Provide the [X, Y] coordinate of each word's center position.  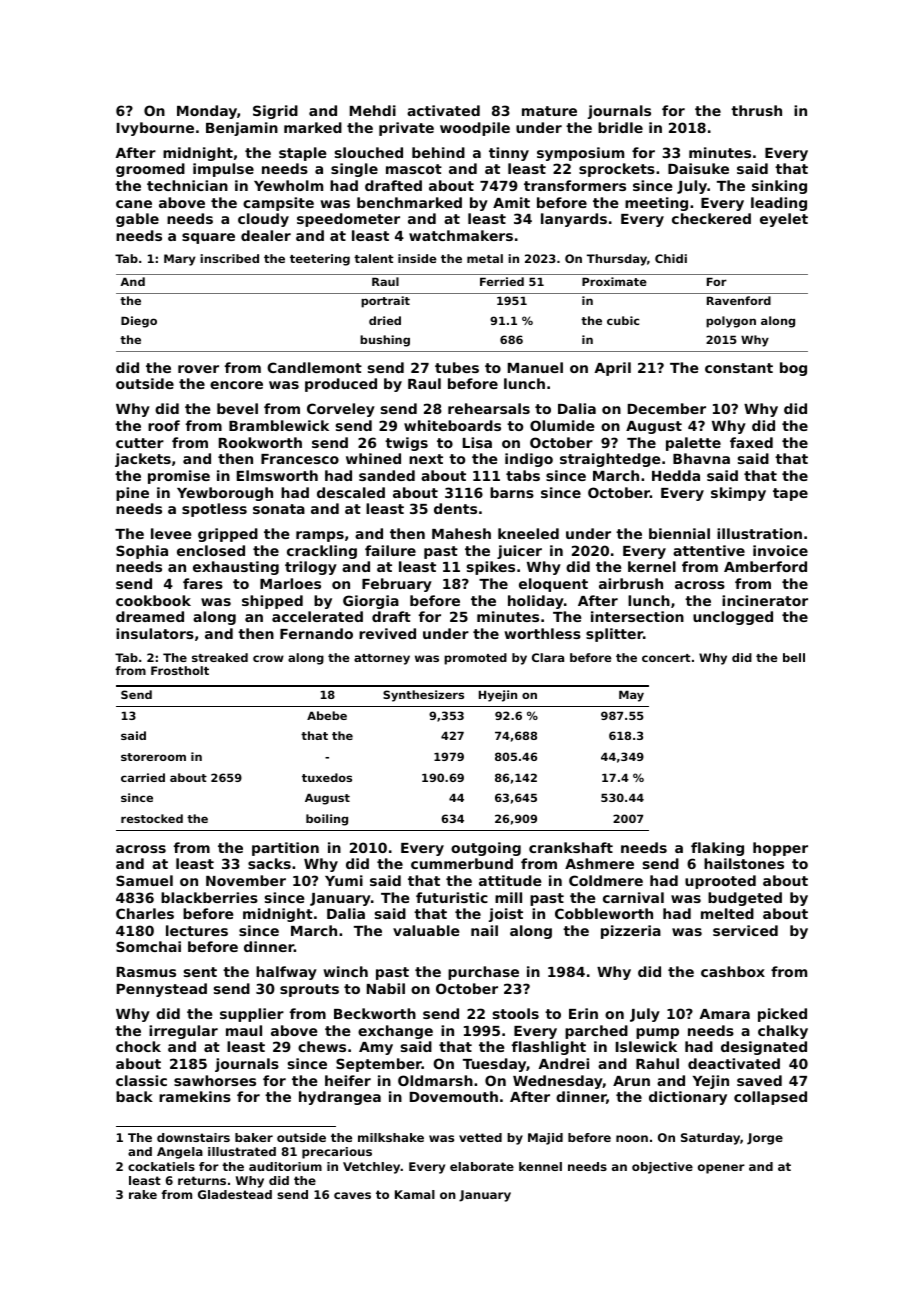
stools [516, 1013]
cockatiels [161, 1166]
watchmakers [461, 235]
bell [794, 657]
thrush [756, 110]
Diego [139, 322]
